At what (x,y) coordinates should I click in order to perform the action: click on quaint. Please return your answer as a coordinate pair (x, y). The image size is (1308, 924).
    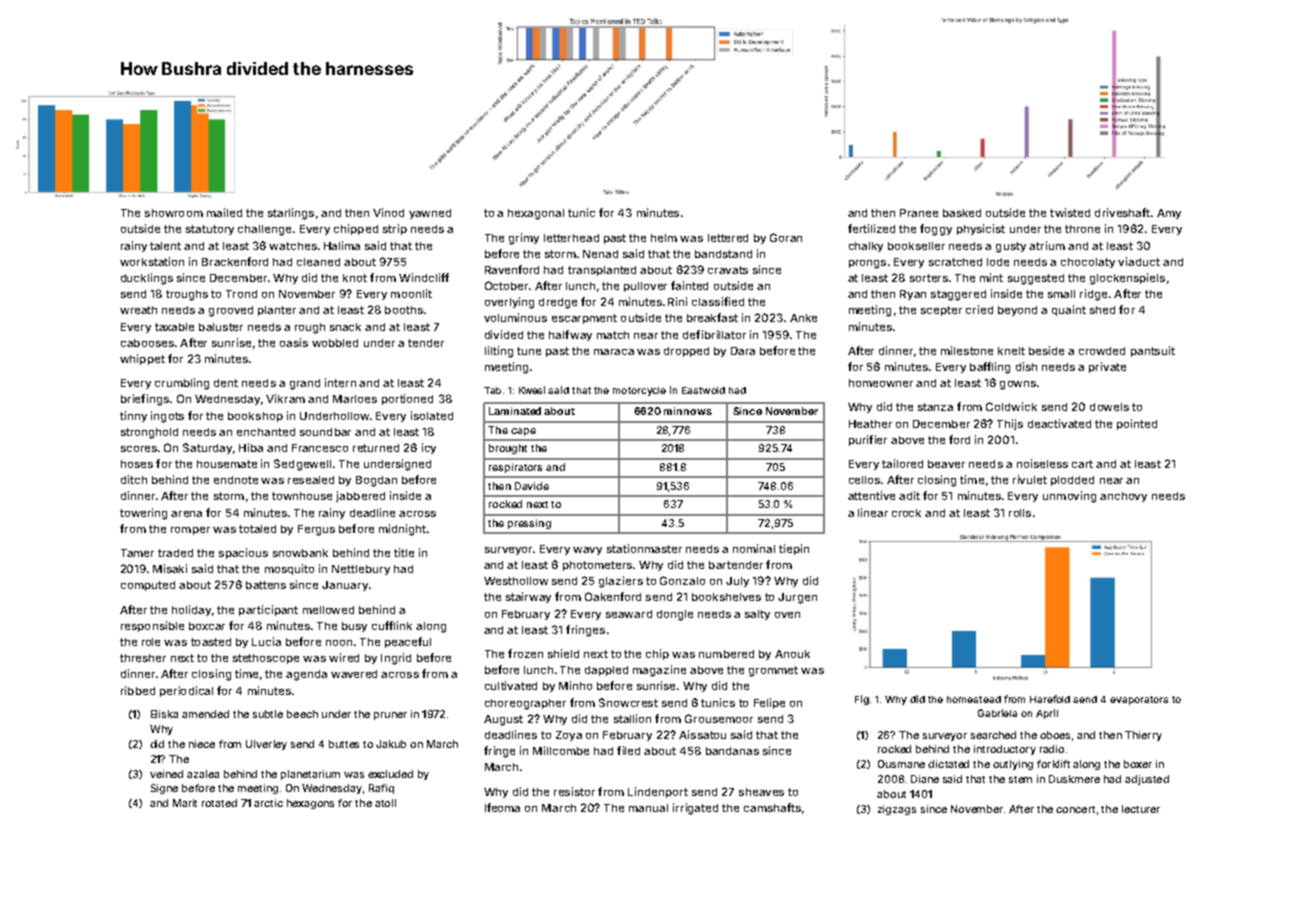
    Looking at the image, I should click on (1069, 310).
